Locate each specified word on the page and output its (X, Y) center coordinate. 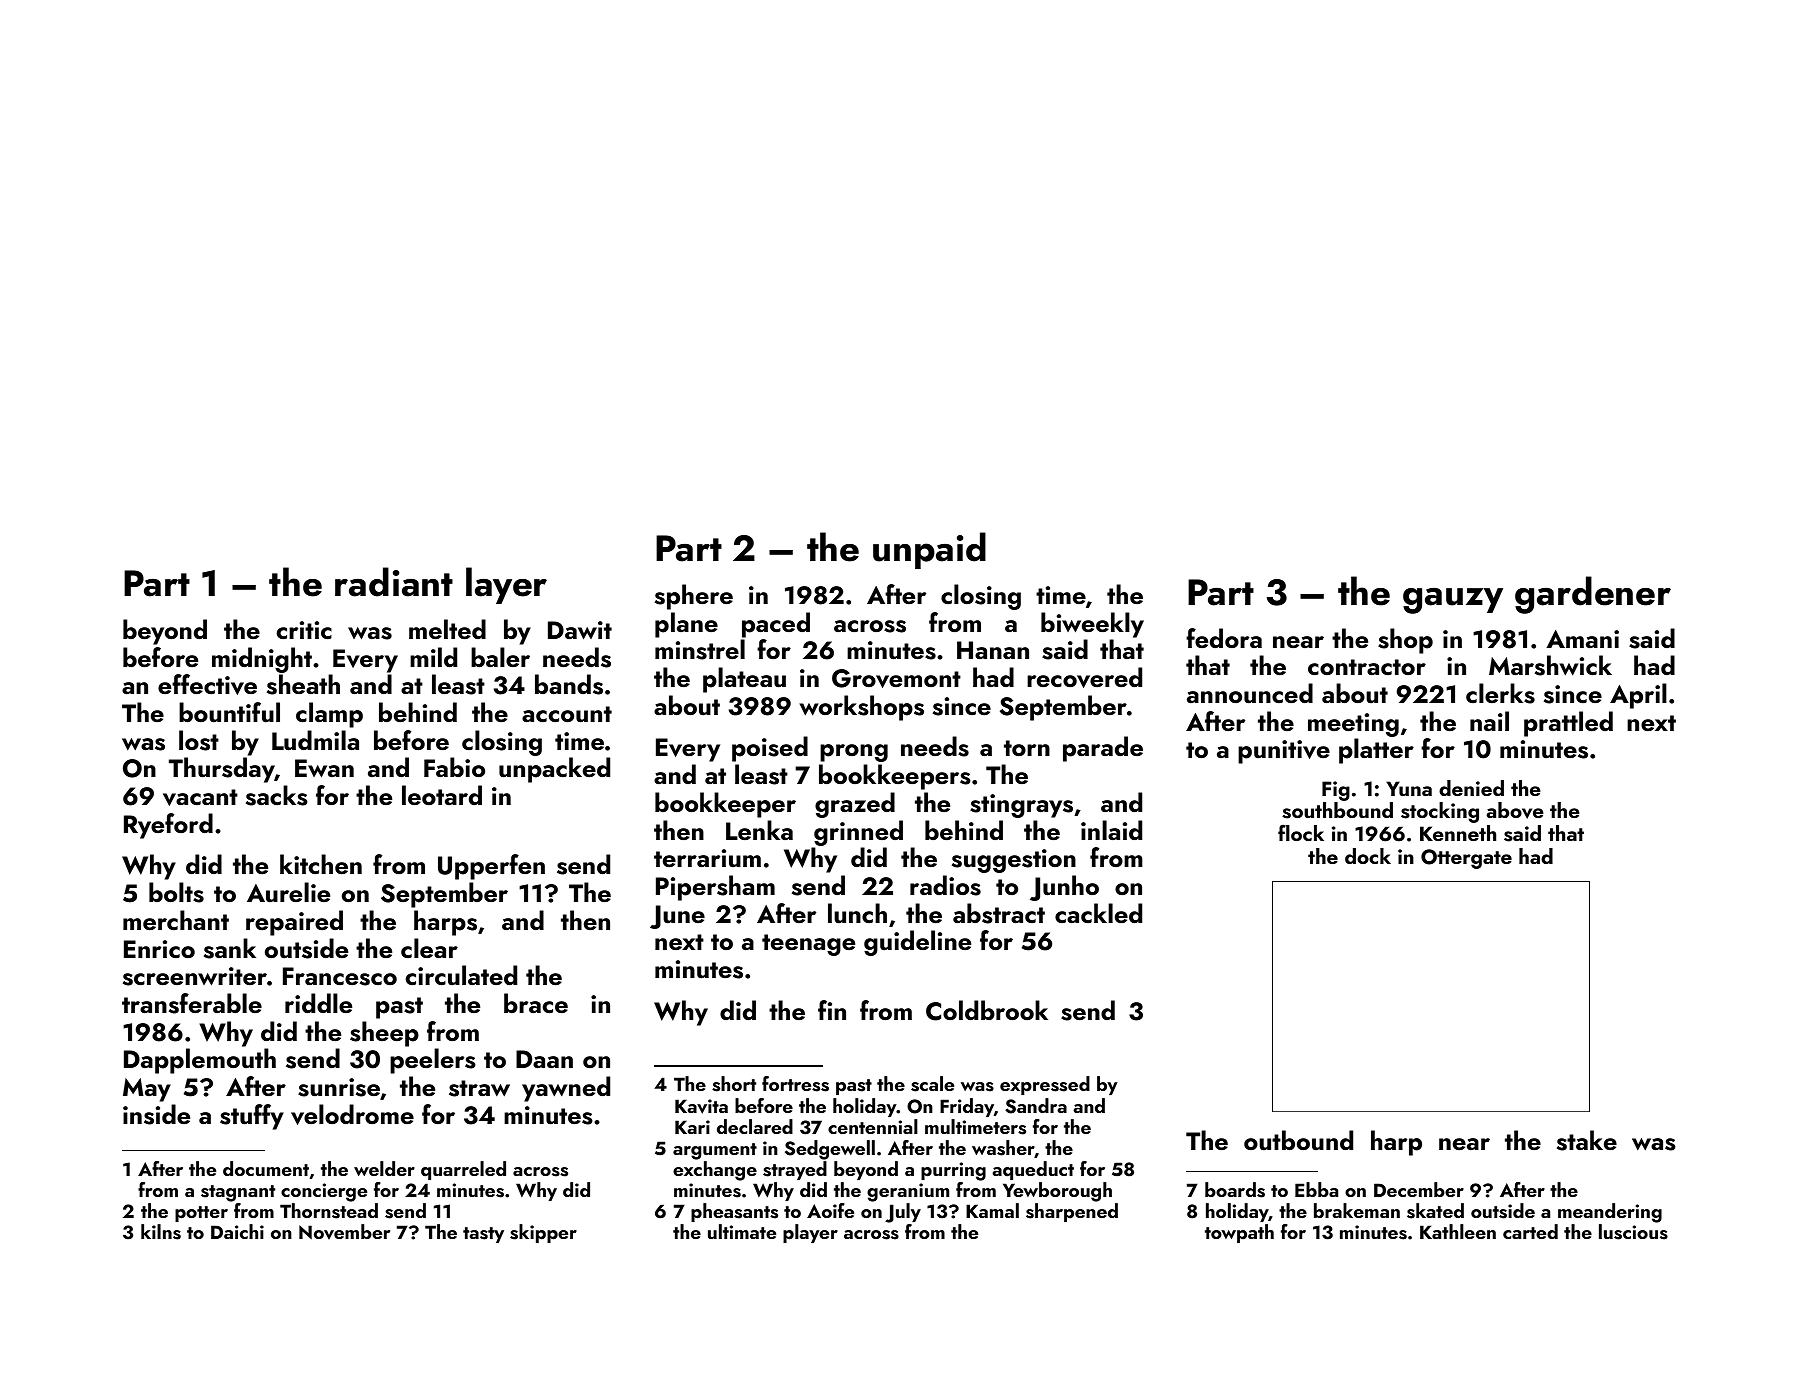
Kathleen (1458, 1231)
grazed (855, 805)
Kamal (992, 1210)
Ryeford (168, 826)
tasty (483, 1235)
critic (304, 630)
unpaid (929, 550)
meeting (1353, 725)
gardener (1593, 595)
